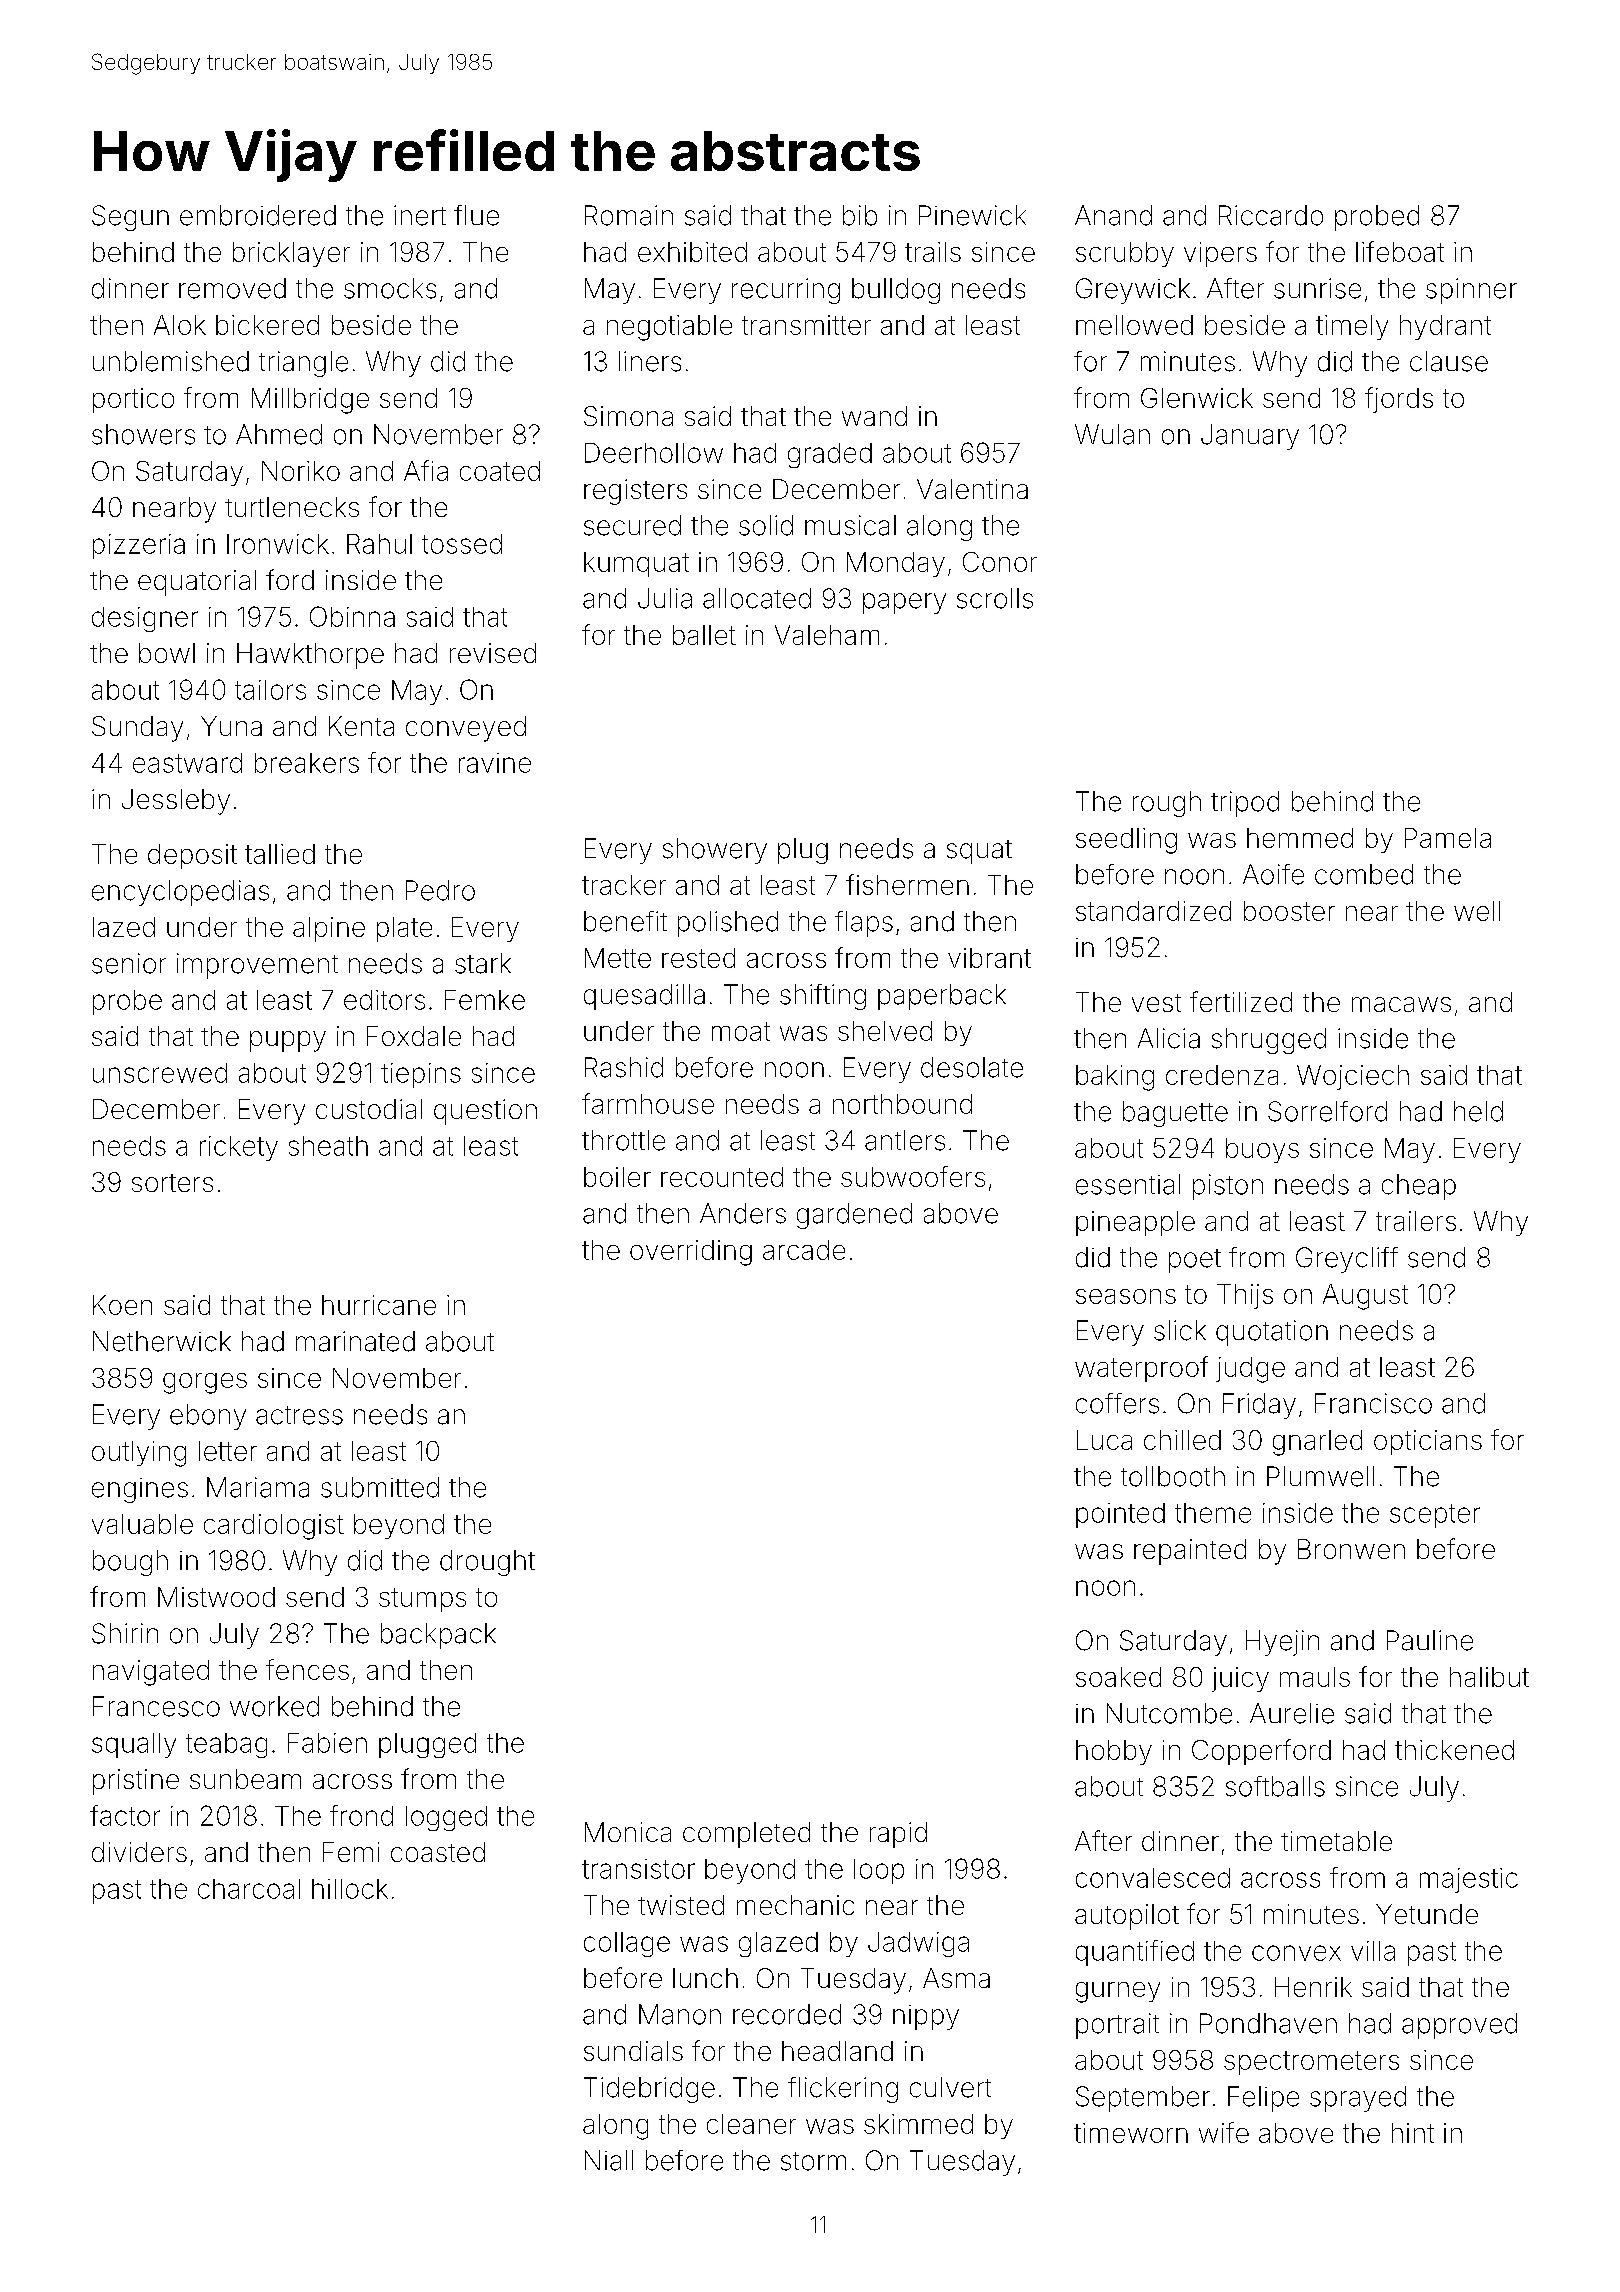 The width and height of the page is (1620, 2292). I want to click on scepter, so click(1435, 1516).
